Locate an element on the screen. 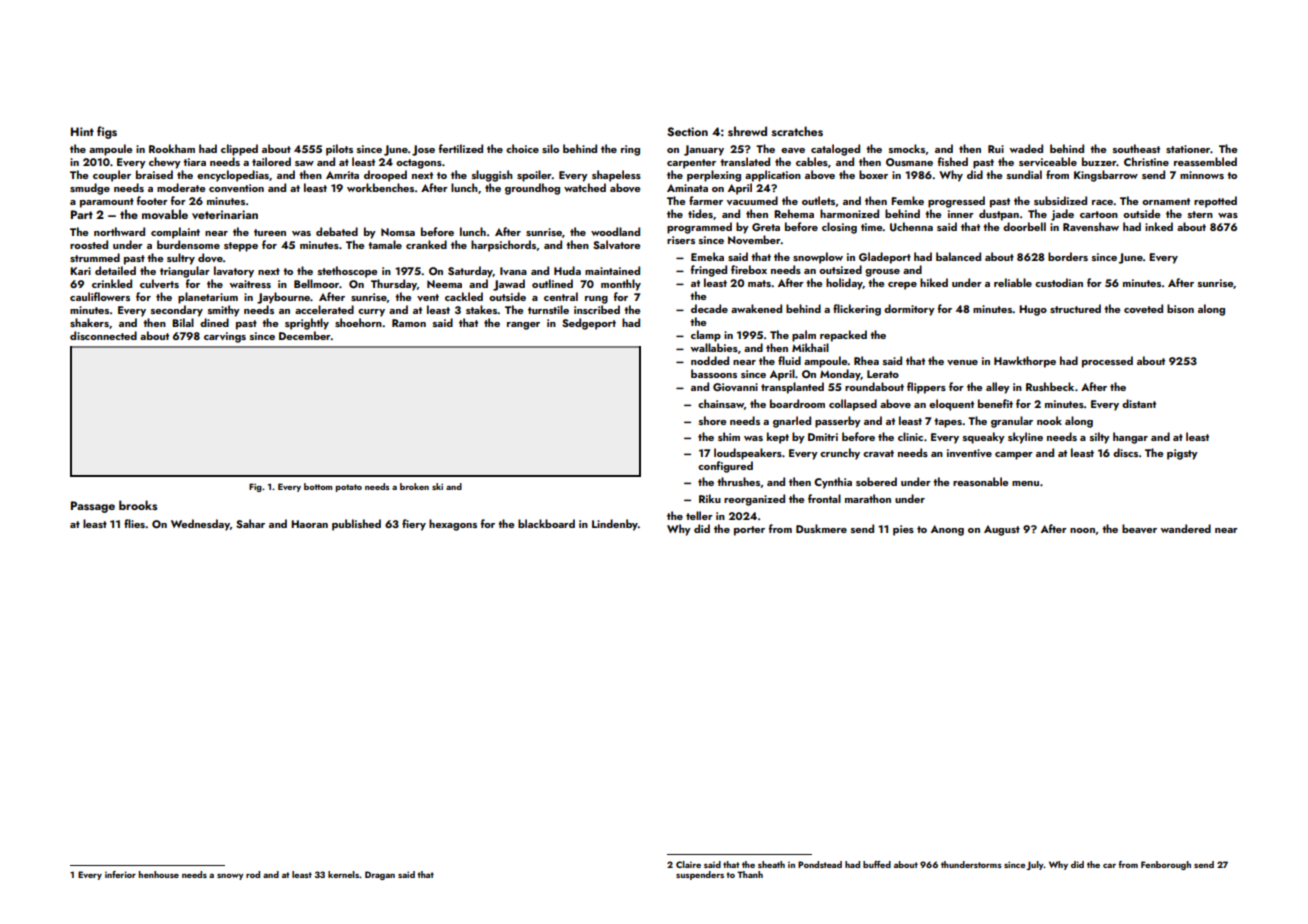 The image size is (1308, 924). pigsty is located at coordinates (1182, 454).
